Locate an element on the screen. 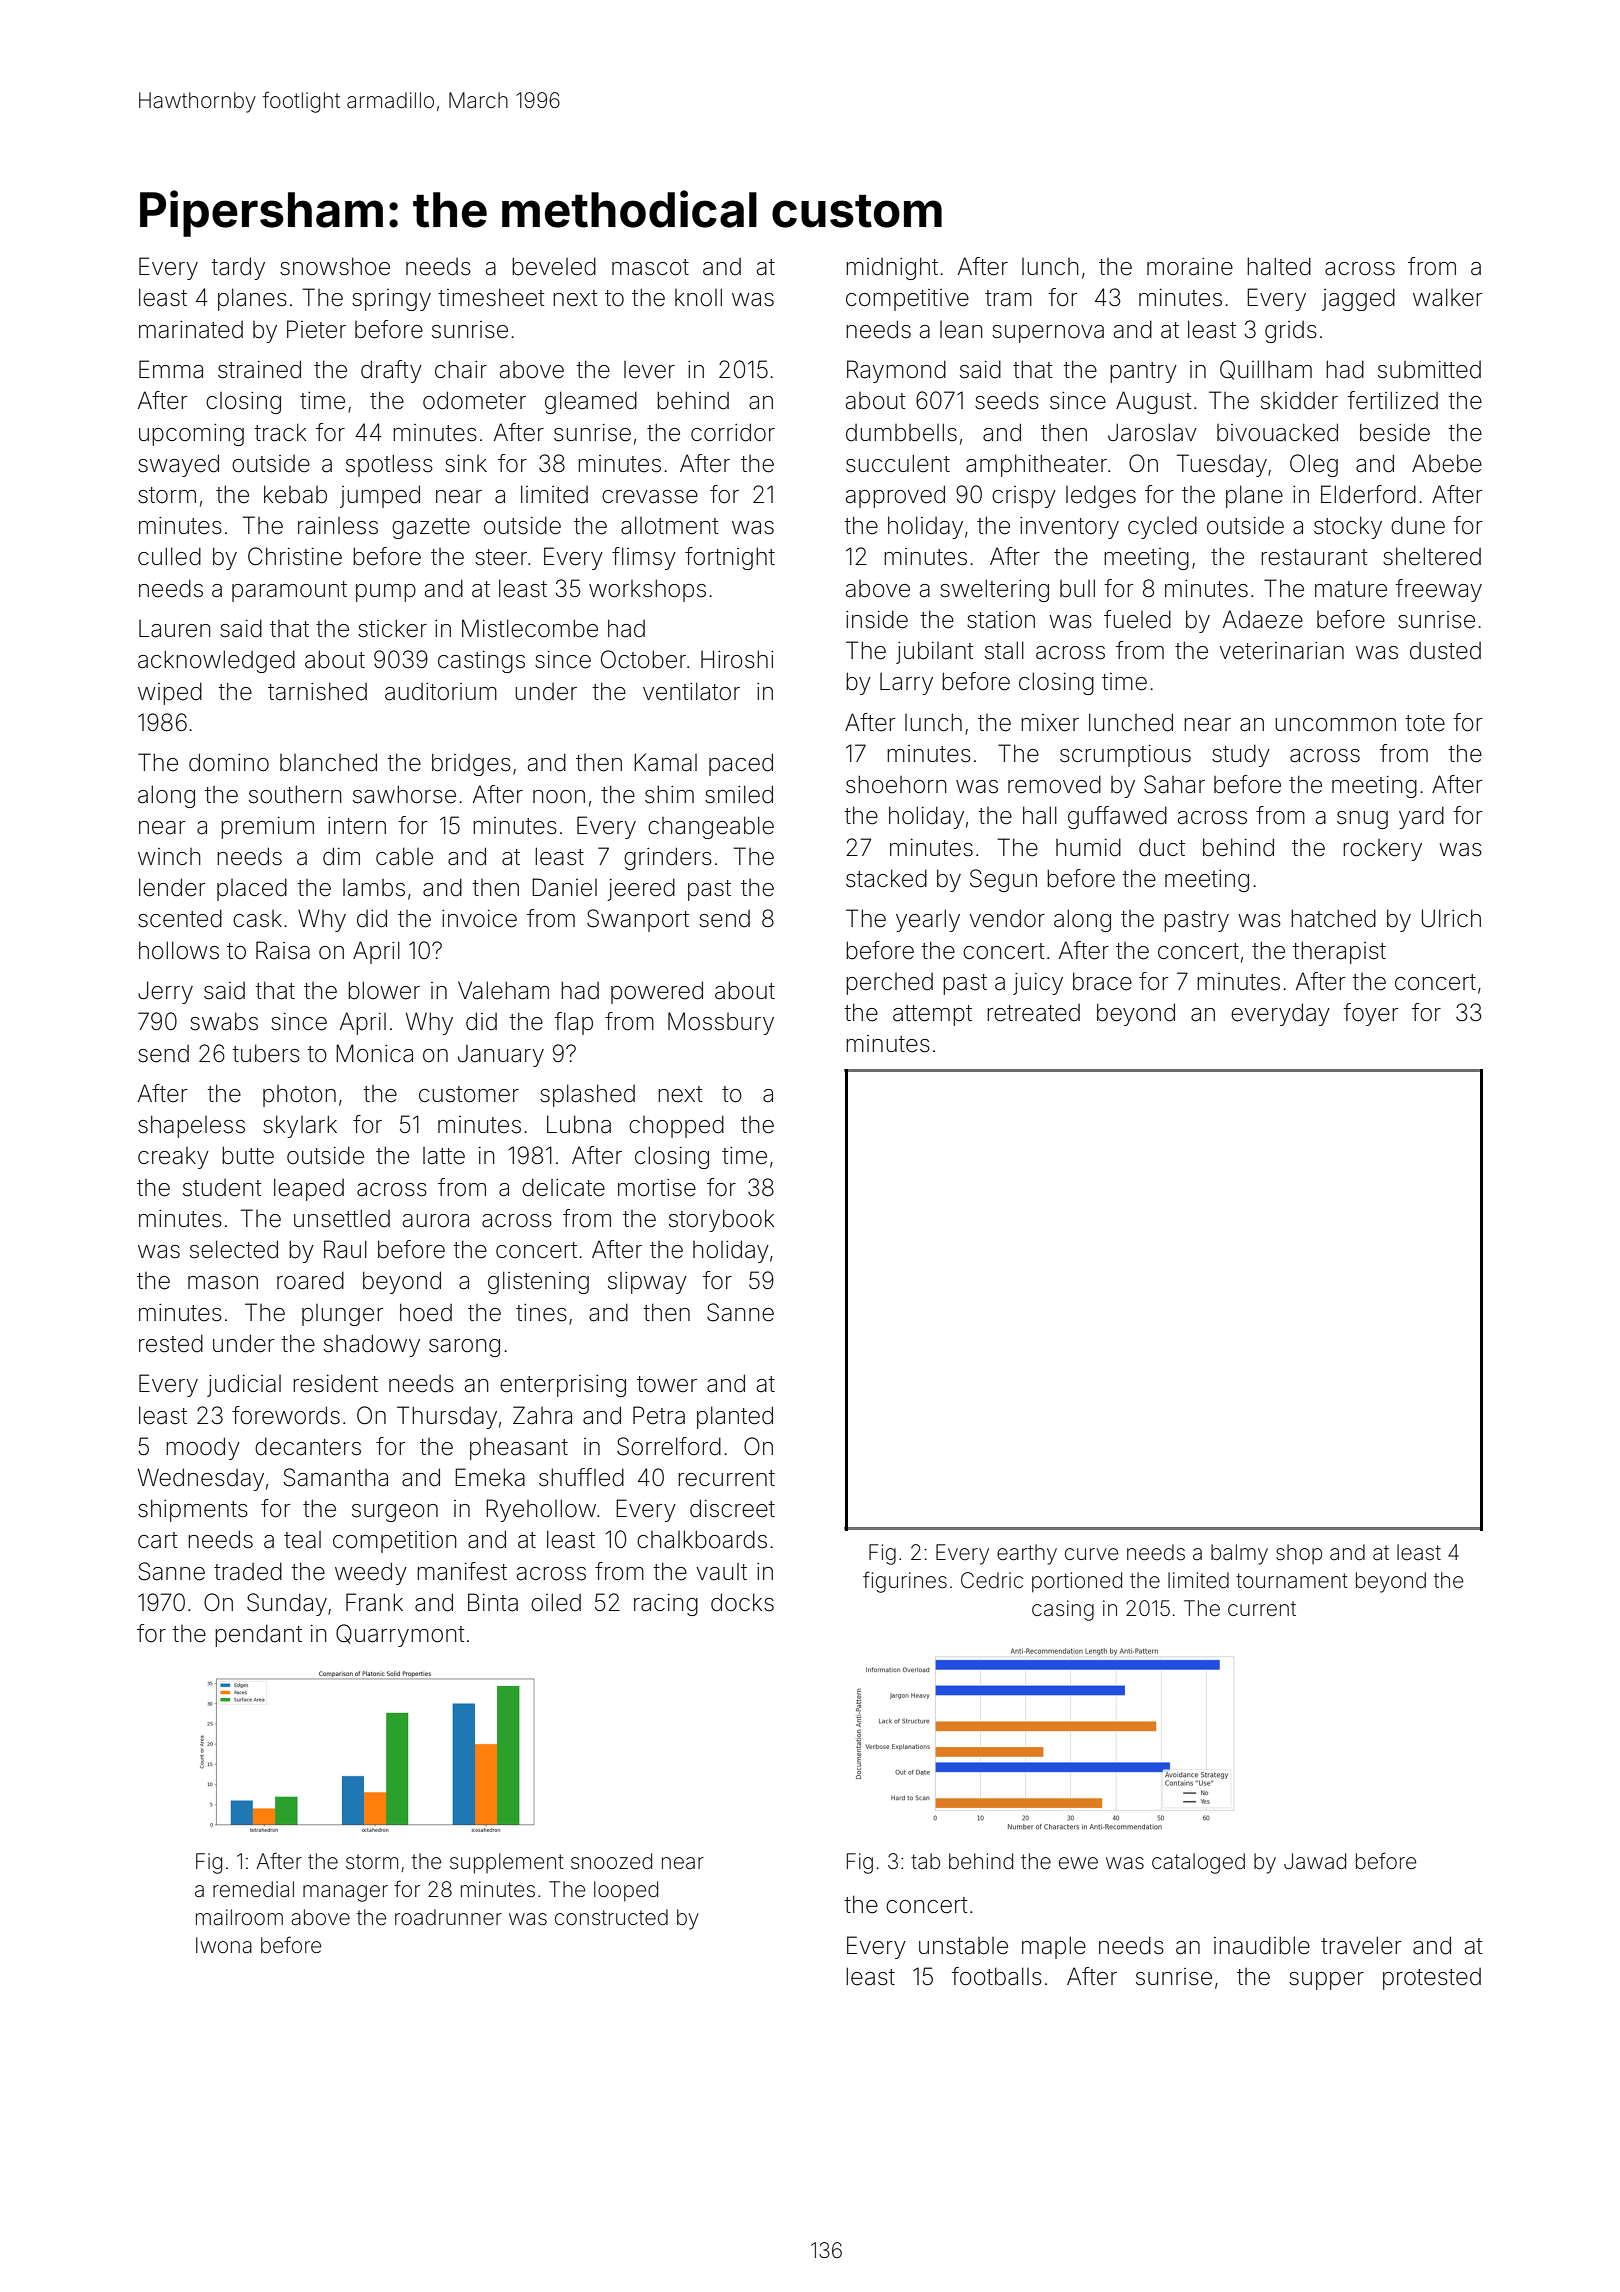 Image resolution: width=1620 pixels, height=2292 pixels. odometer is located at coordinates (474, 400).
